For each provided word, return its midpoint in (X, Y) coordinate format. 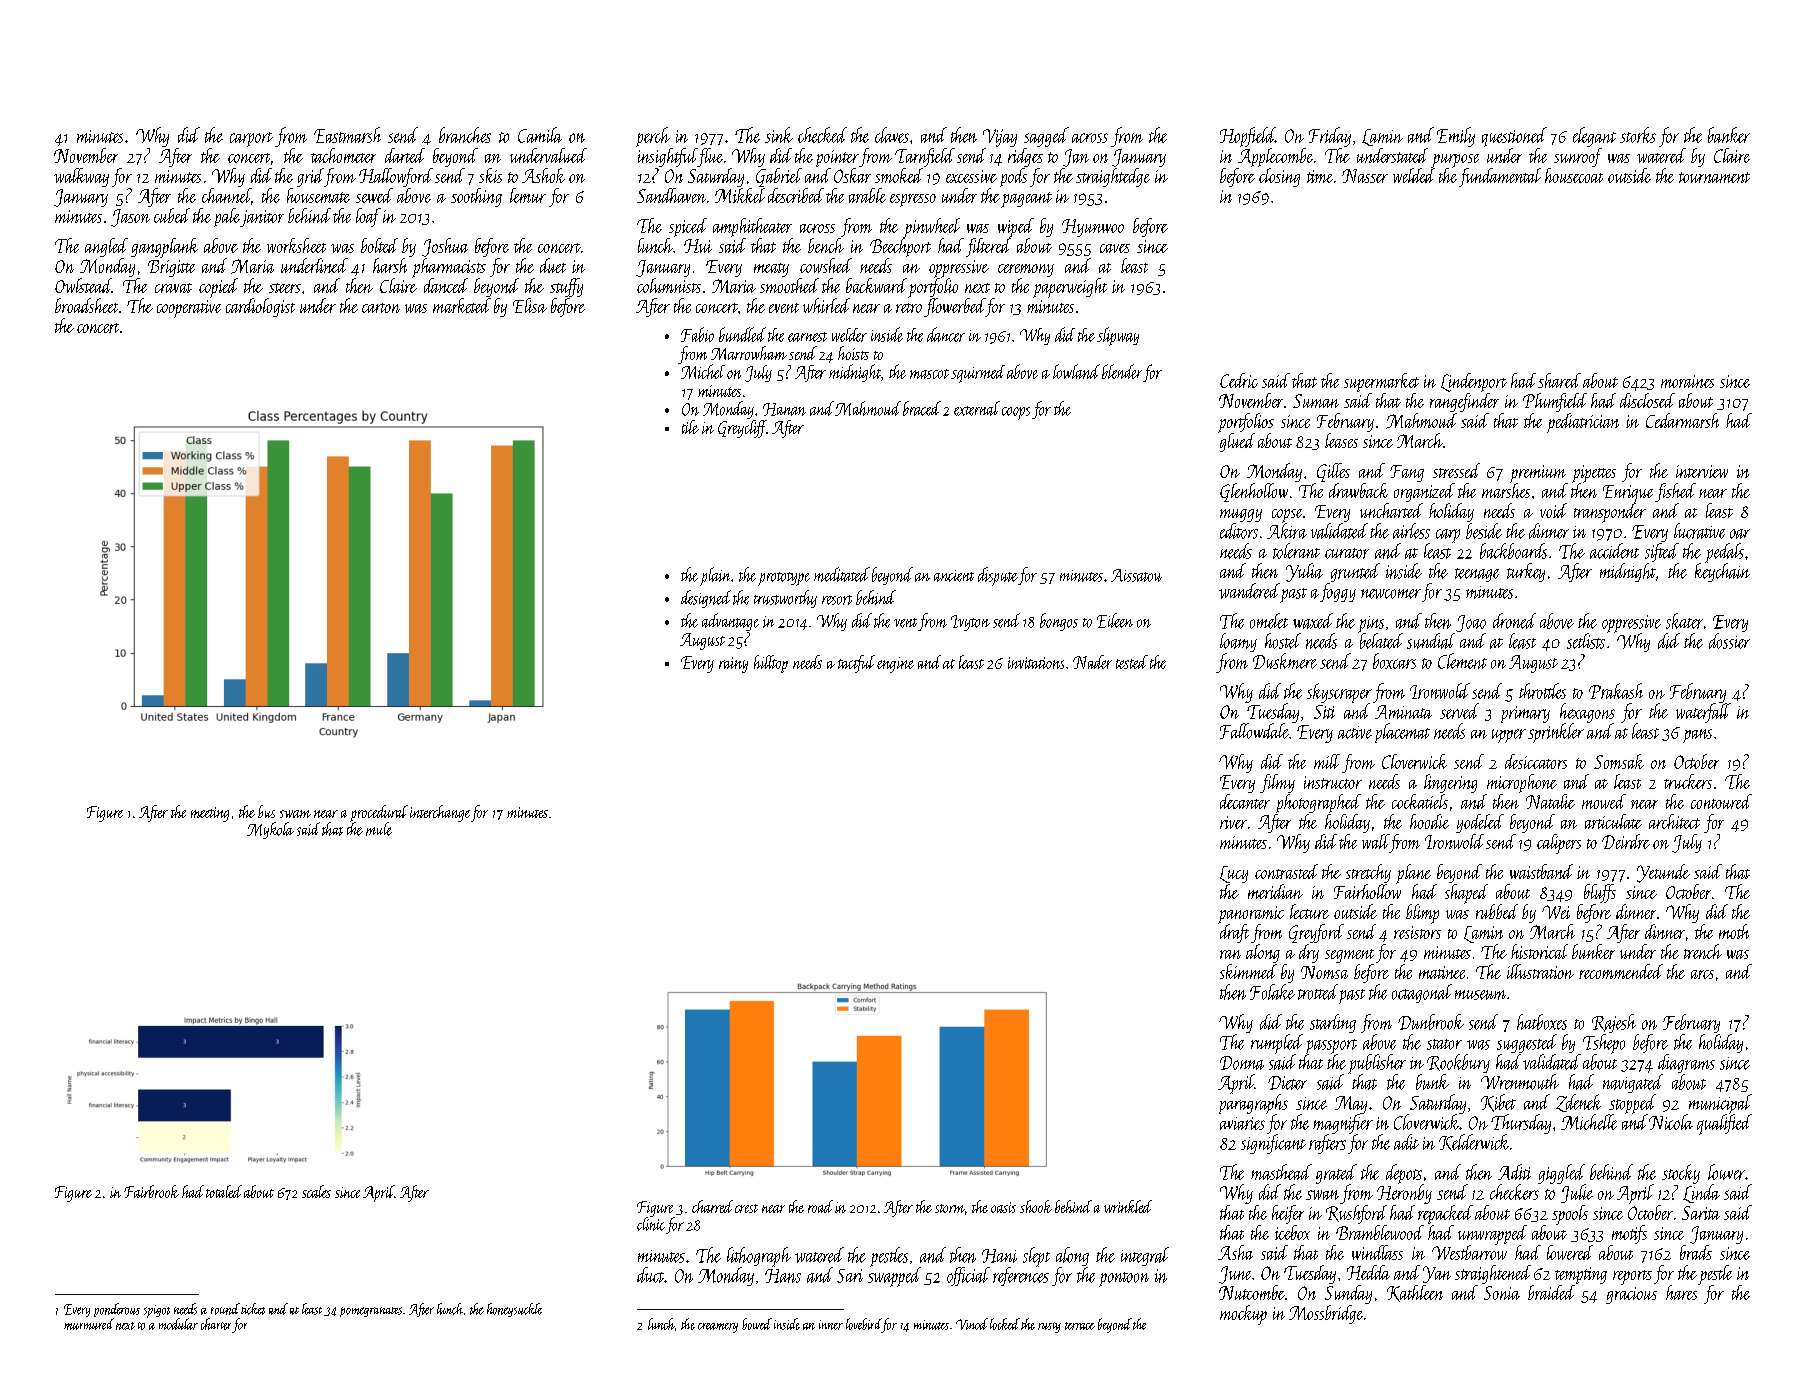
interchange (440, 813)
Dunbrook (1431, 1022)
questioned (1514, 137)
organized (1424, 492)
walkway (81, 177)
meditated (842, 574)
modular (178, 1324)
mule (379, 829)
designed (706, 599)
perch (653, 137)
